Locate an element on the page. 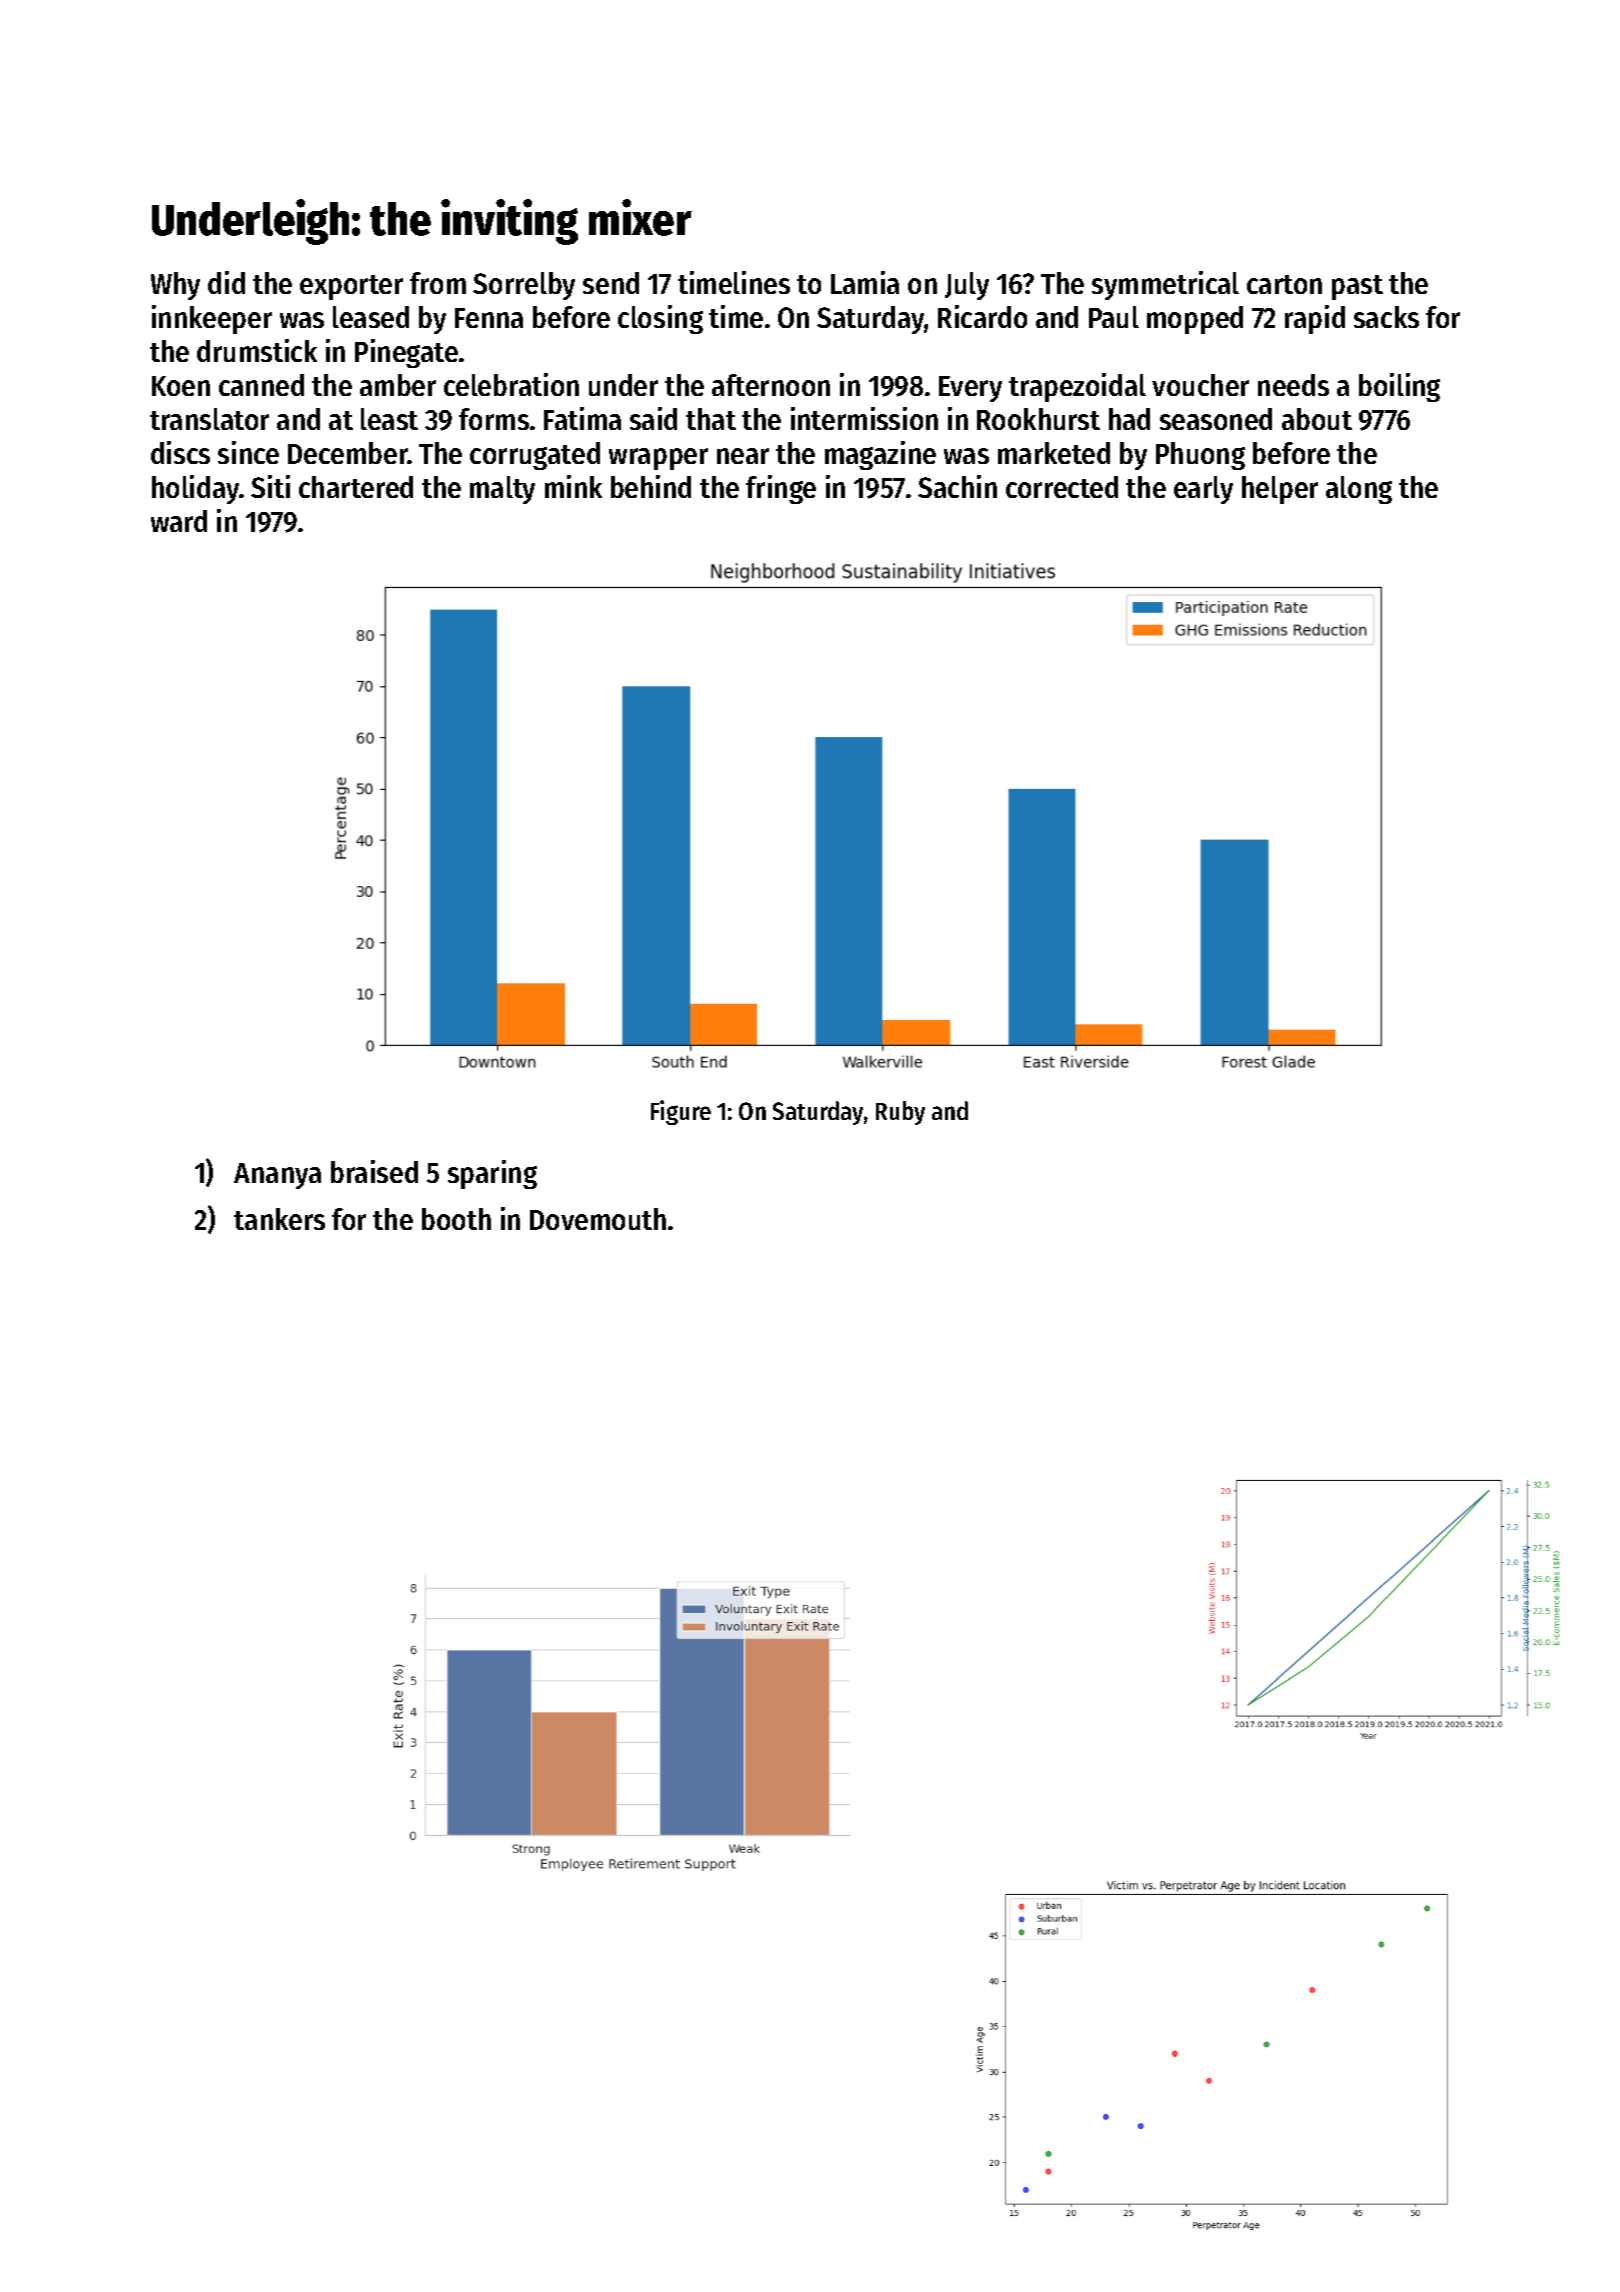  sparing is located at coordinates (492, 1174).
